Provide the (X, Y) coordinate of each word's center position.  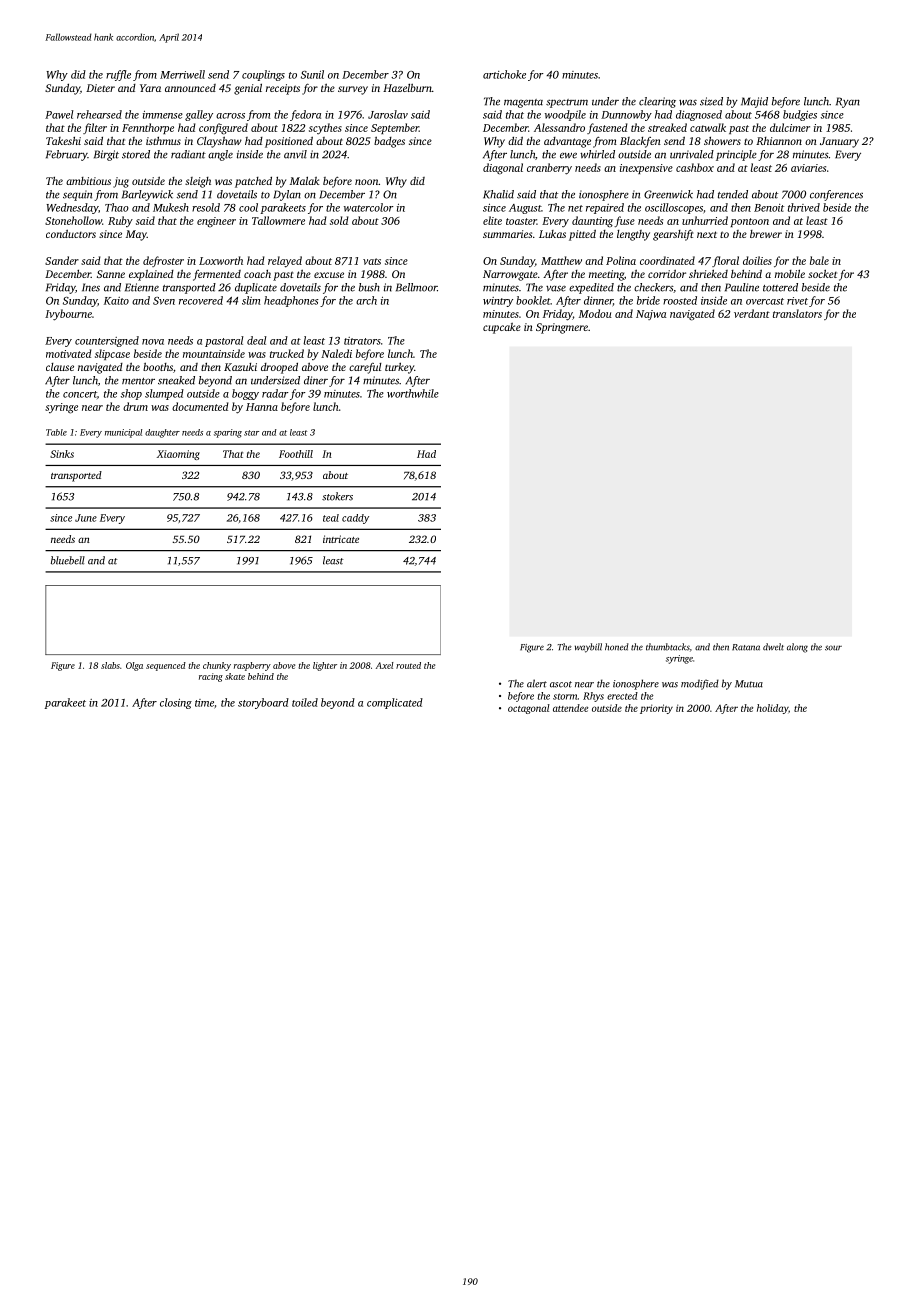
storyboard (263, 703)
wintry (498, 302)
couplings (263, 75)
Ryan (848, 102)
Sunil (312, 74)
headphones (291, 301)
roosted (680, 300)
